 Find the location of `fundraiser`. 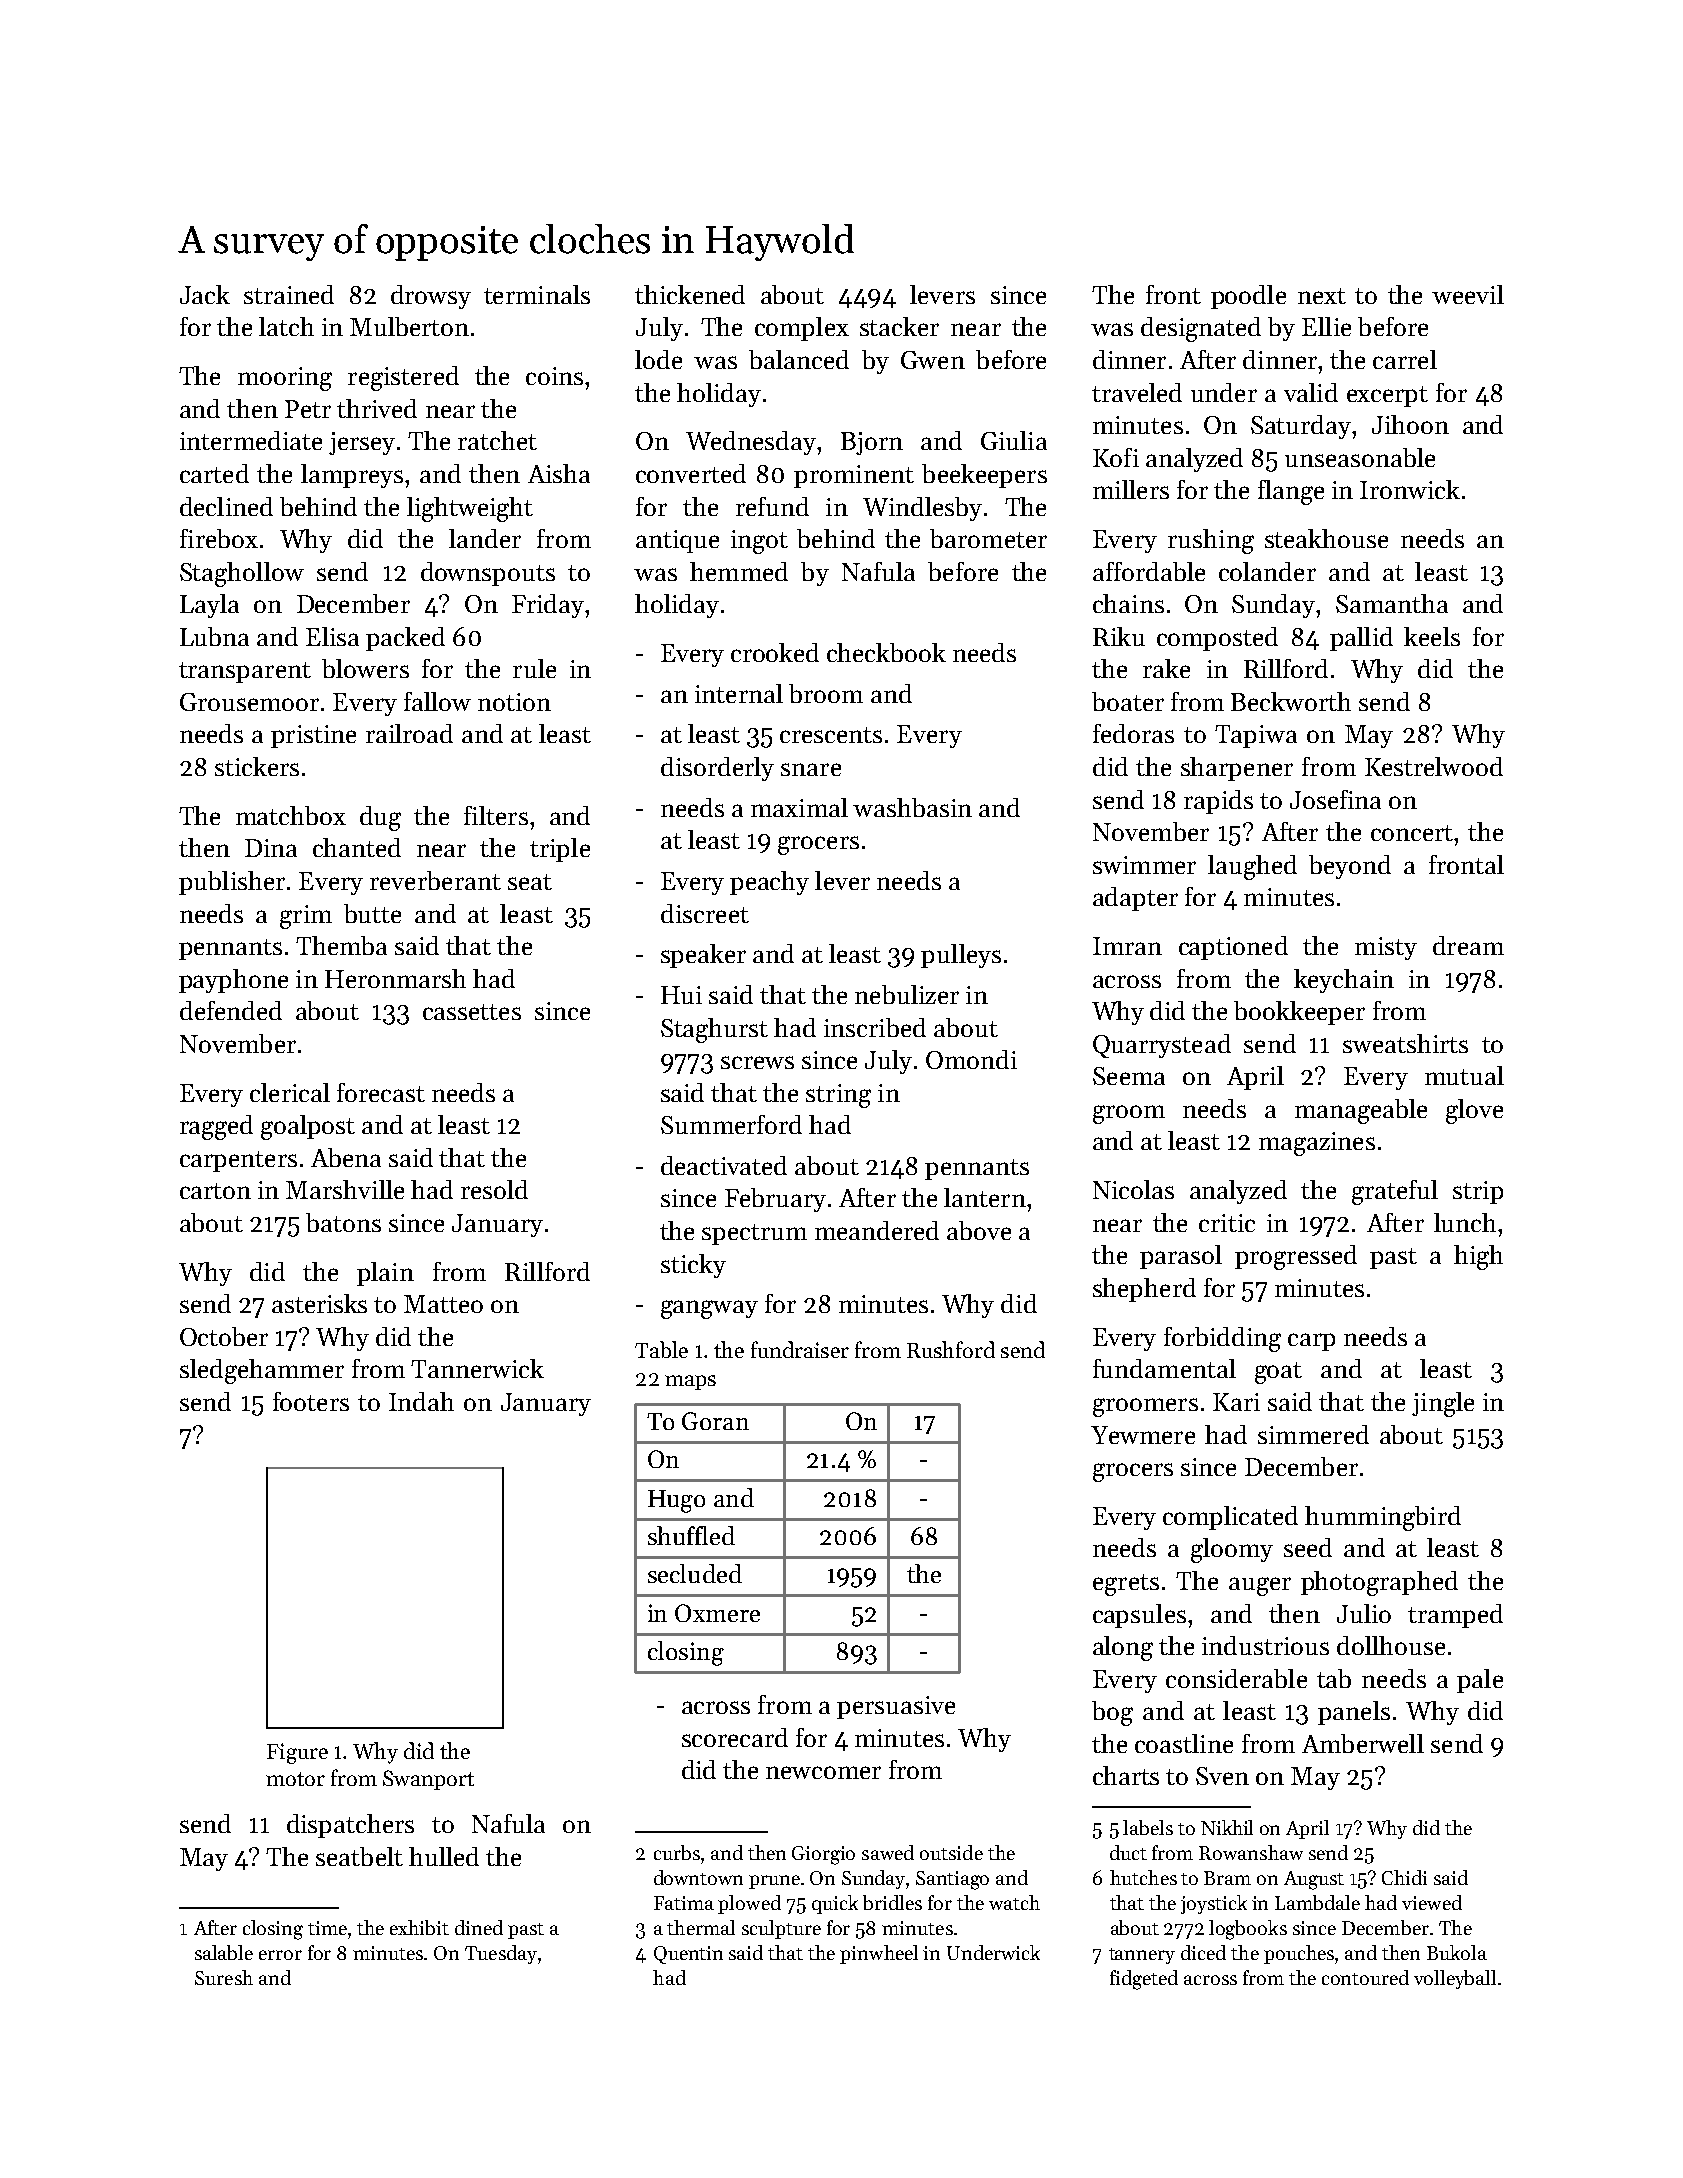

fundraiser is located at coordinates (800, 1349).
